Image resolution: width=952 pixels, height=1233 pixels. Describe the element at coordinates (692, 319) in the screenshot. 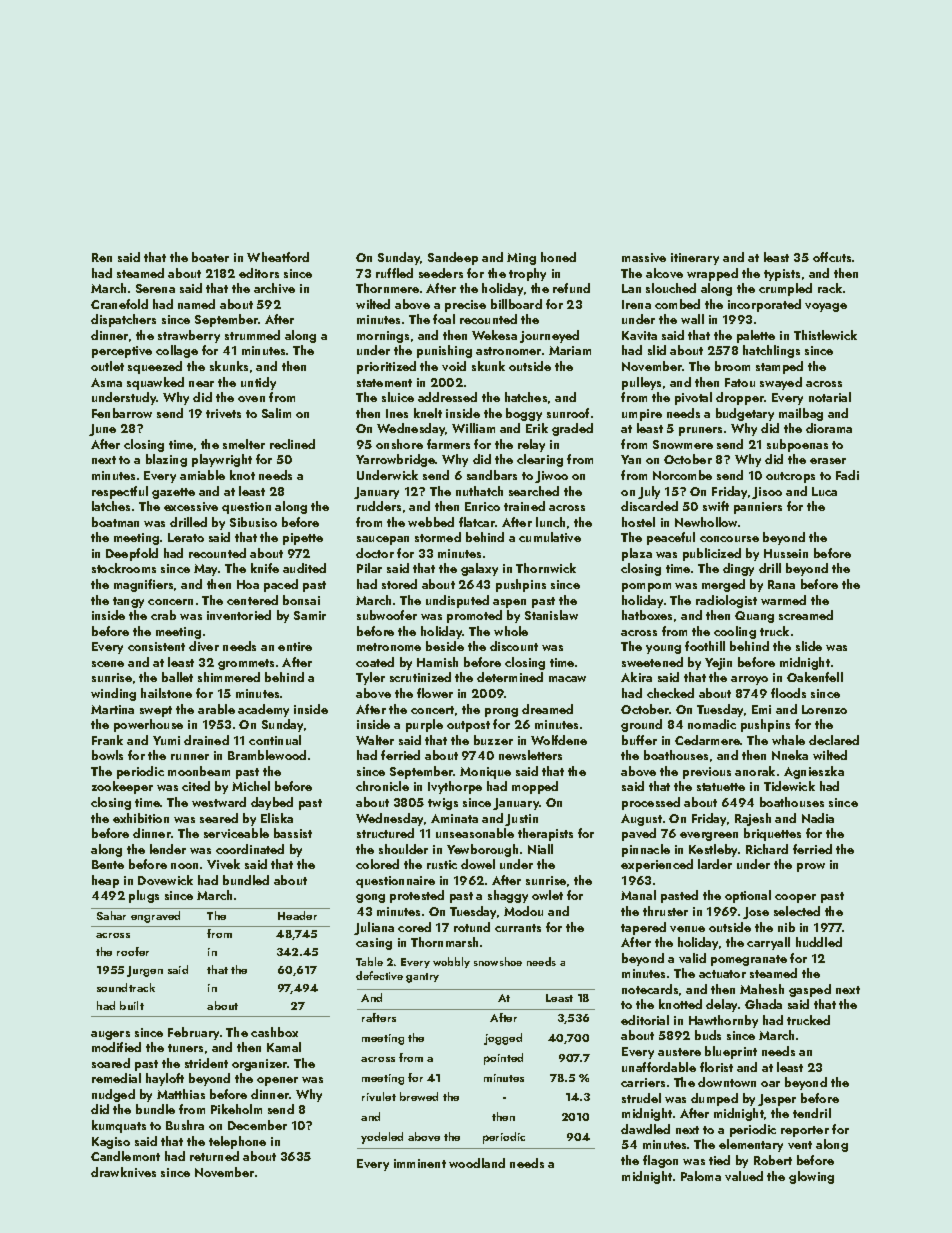

I see `wall` at that location.
